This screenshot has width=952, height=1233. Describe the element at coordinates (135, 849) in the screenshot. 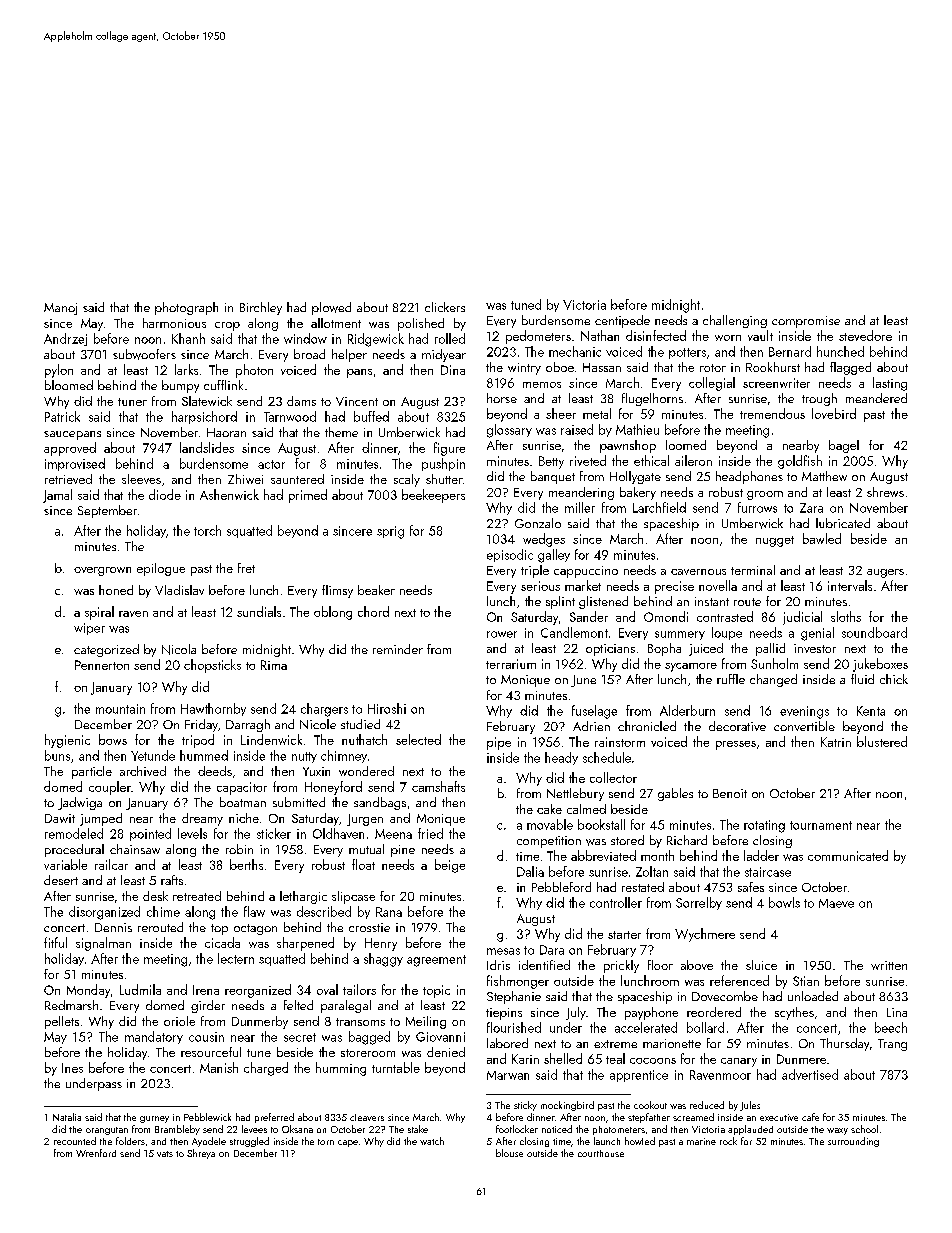

I see `chainsaw` at that location.
